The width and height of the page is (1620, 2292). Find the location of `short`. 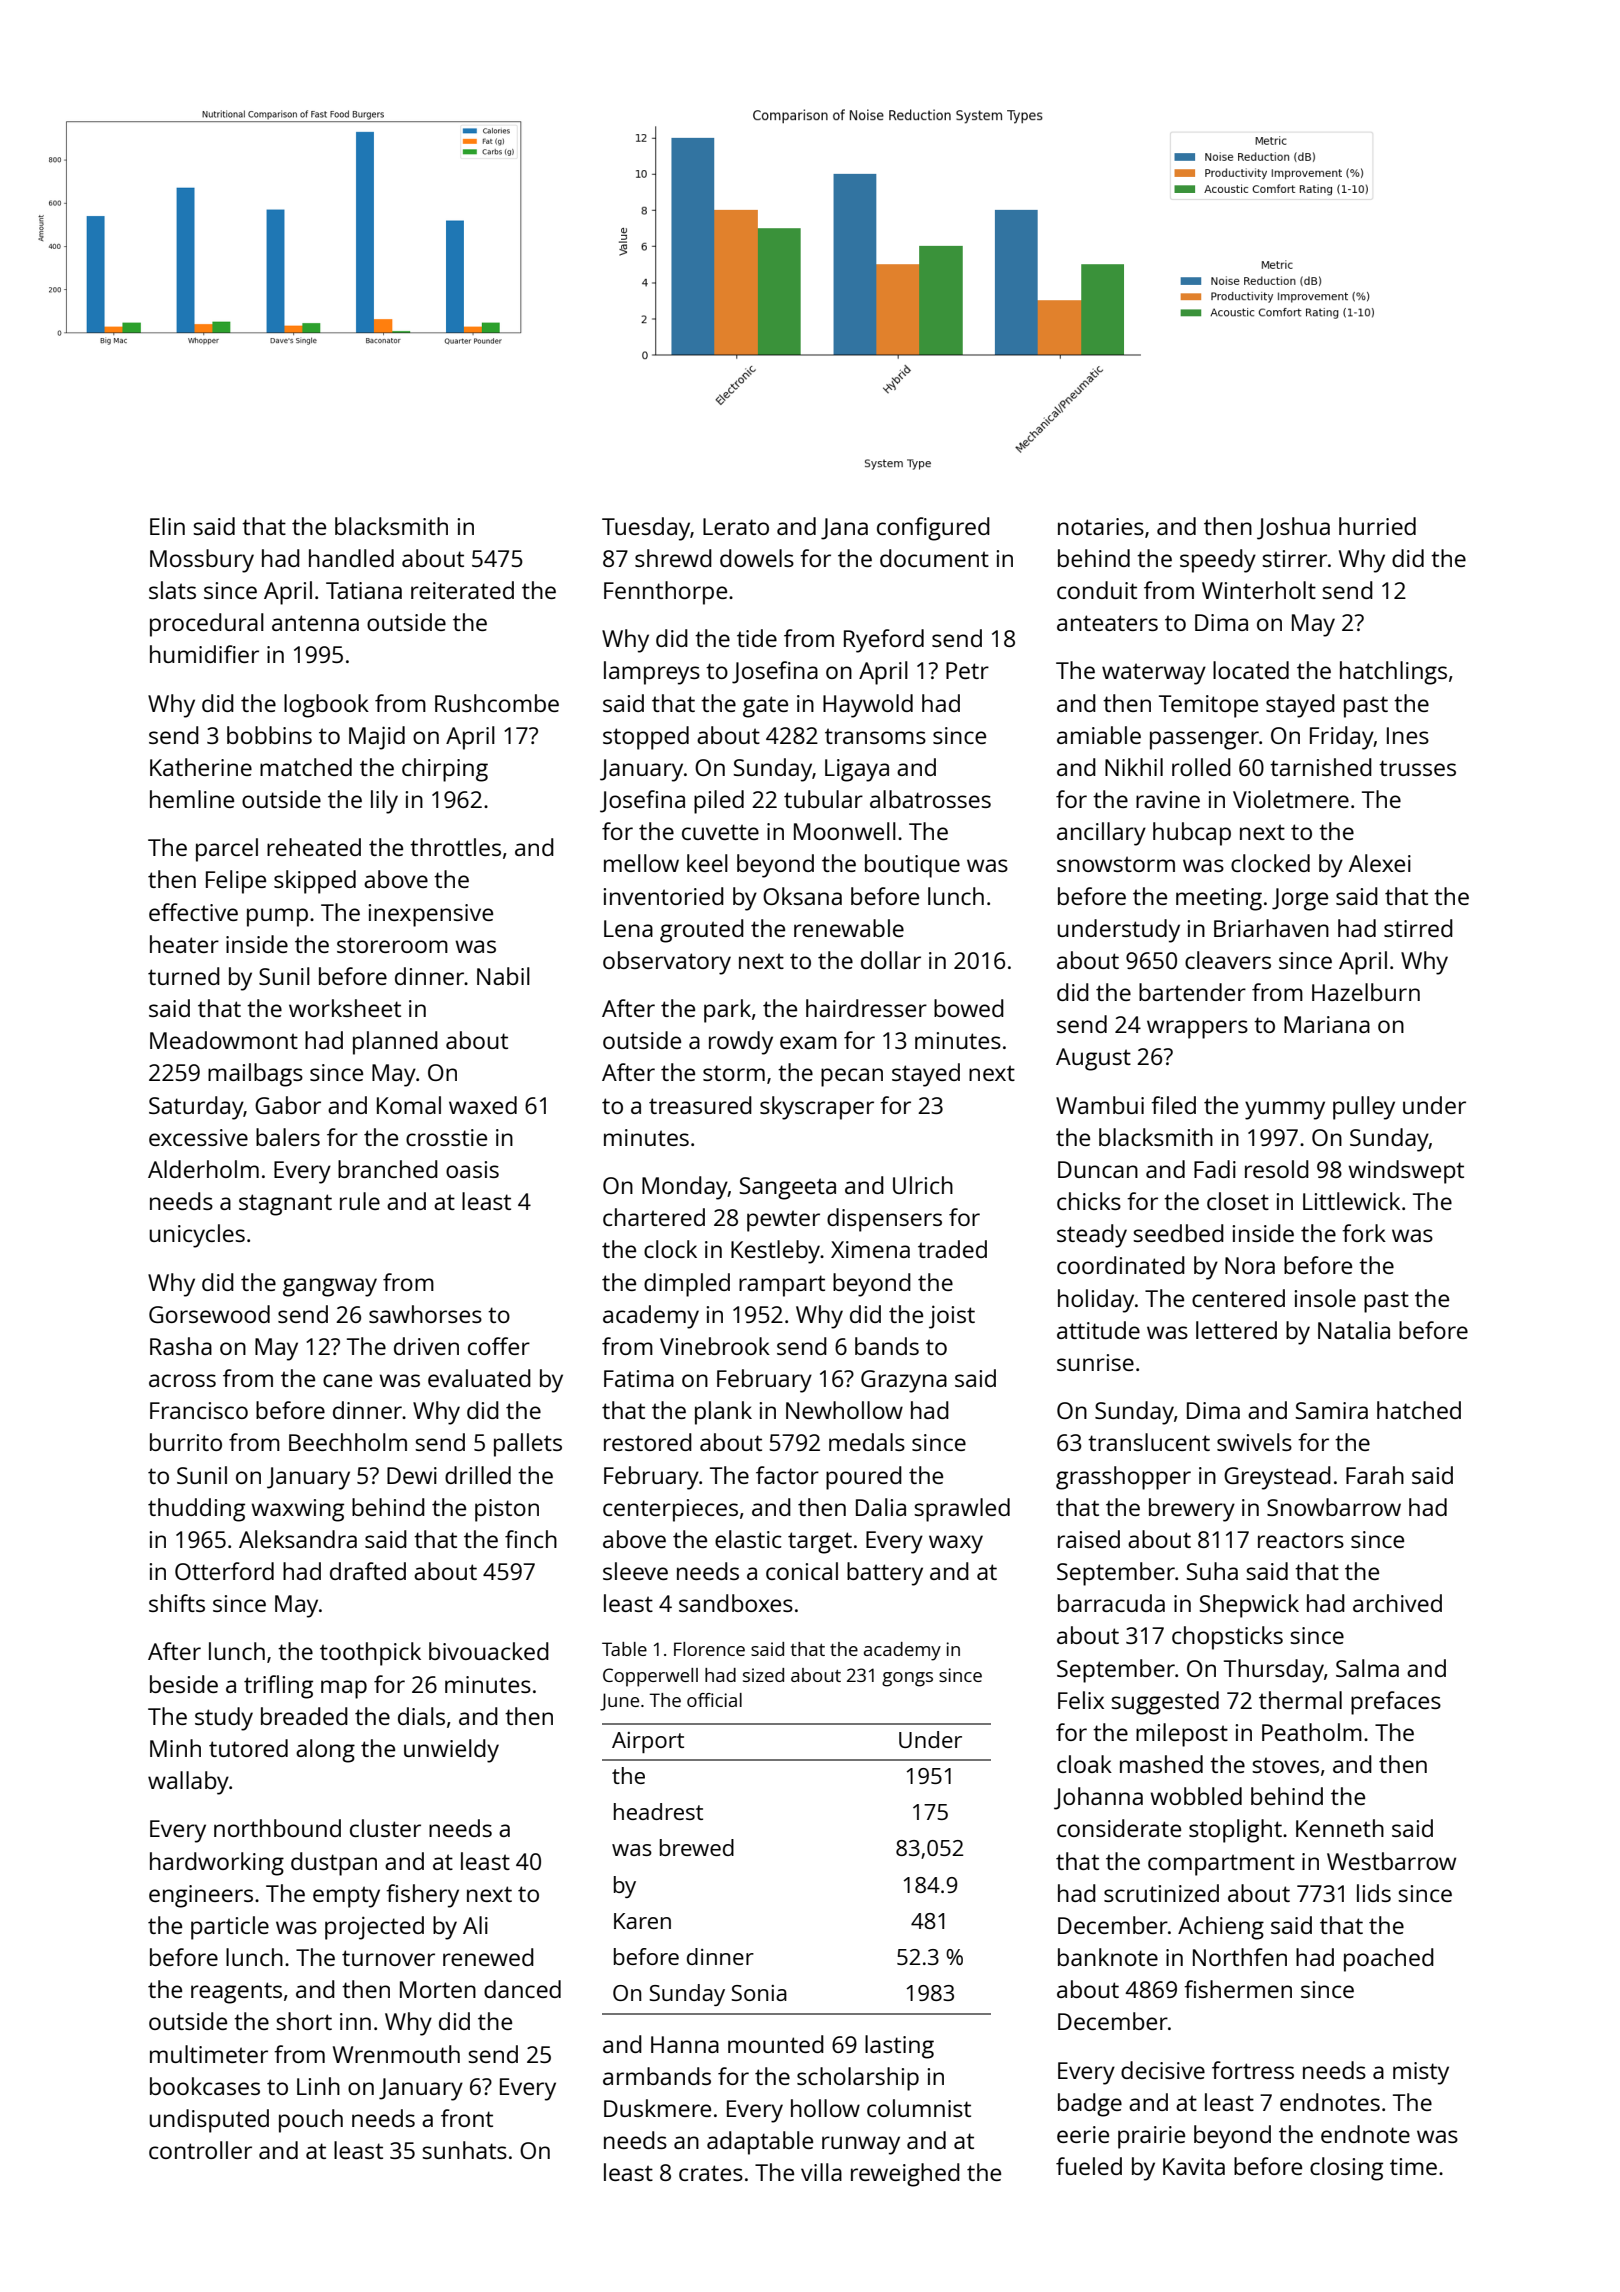

short is located at coordinates (304, 2021).
